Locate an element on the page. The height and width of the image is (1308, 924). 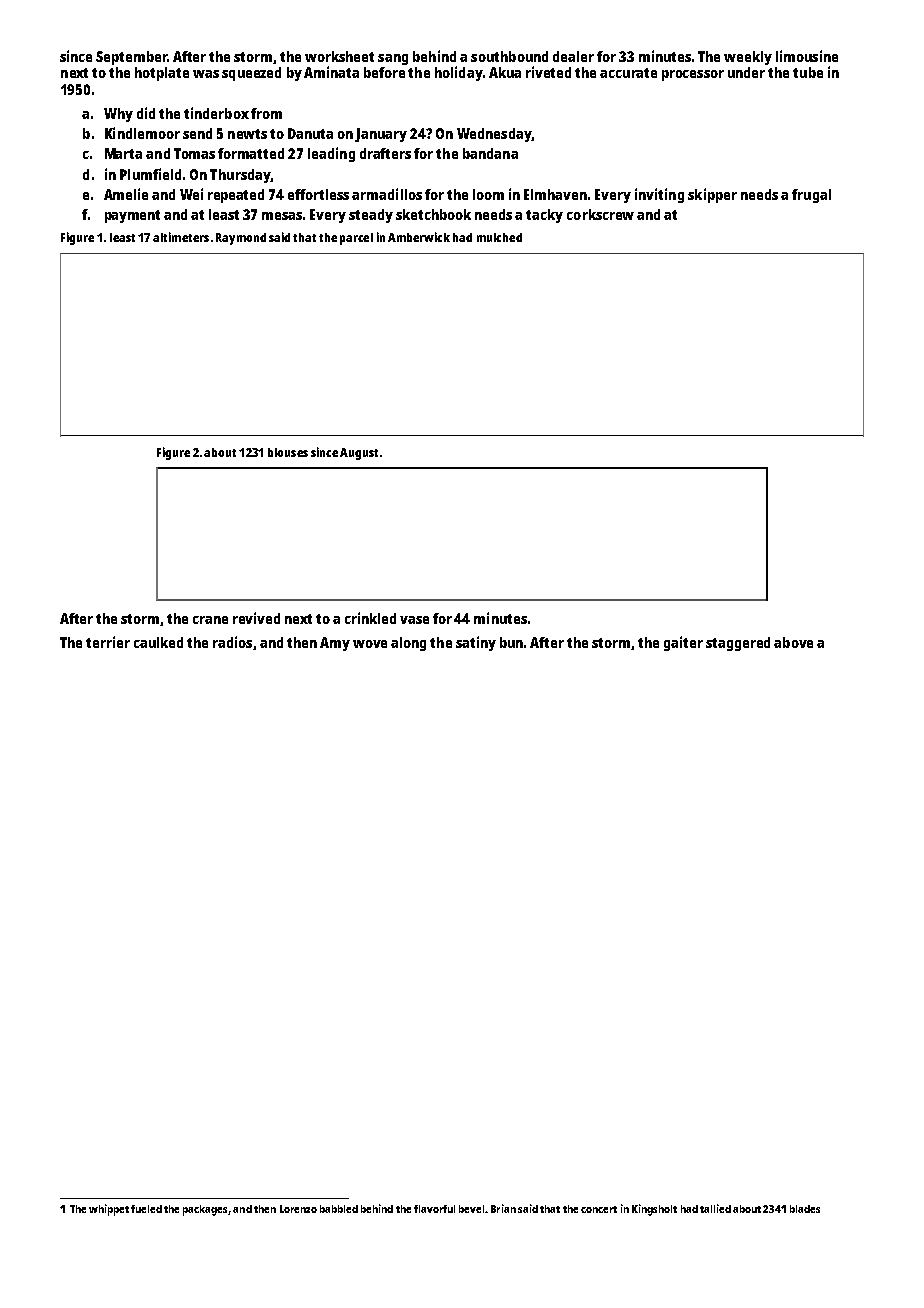
terrier is located at coordinates (108, 642).
